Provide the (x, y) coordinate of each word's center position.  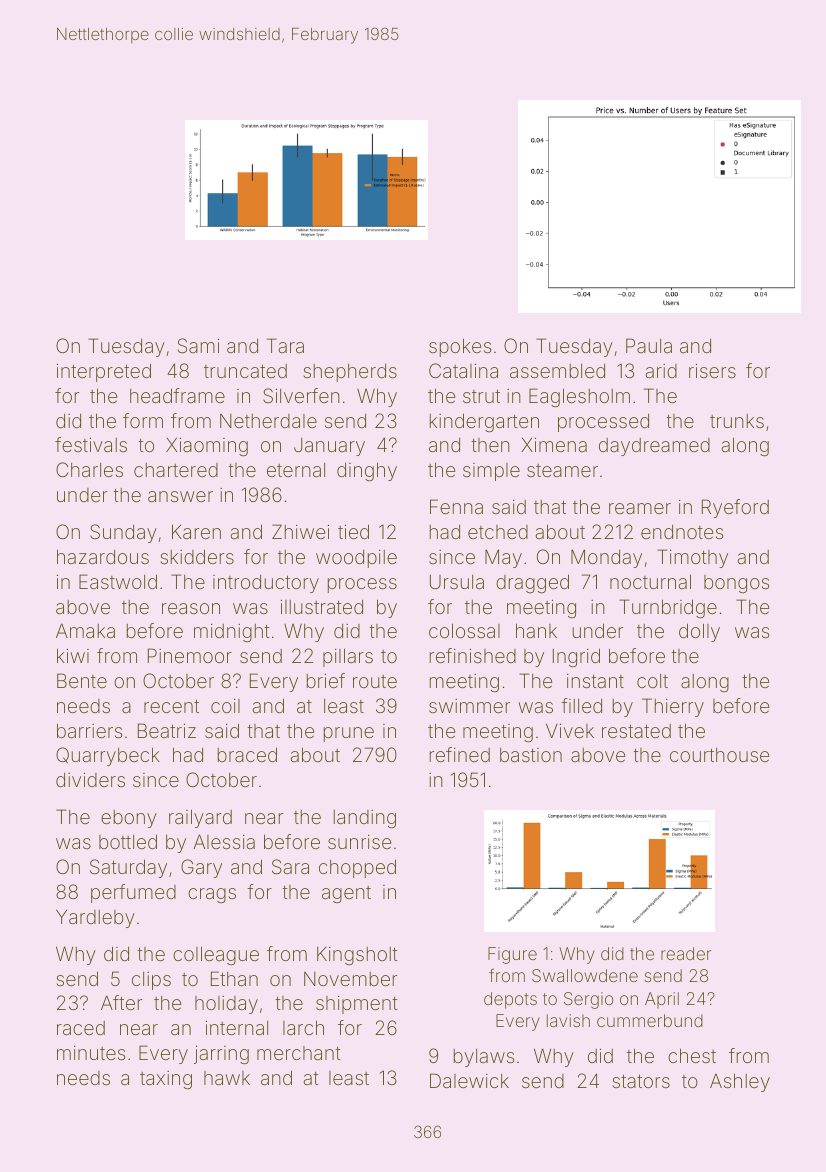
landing (365, 819)
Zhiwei (300, 531)
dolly (699, 632)
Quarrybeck (108, 756)
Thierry (673, 707)
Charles (89, 469)
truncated (245, 371)
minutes (91, 1053)
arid (661, 371)
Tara (285, 345)
